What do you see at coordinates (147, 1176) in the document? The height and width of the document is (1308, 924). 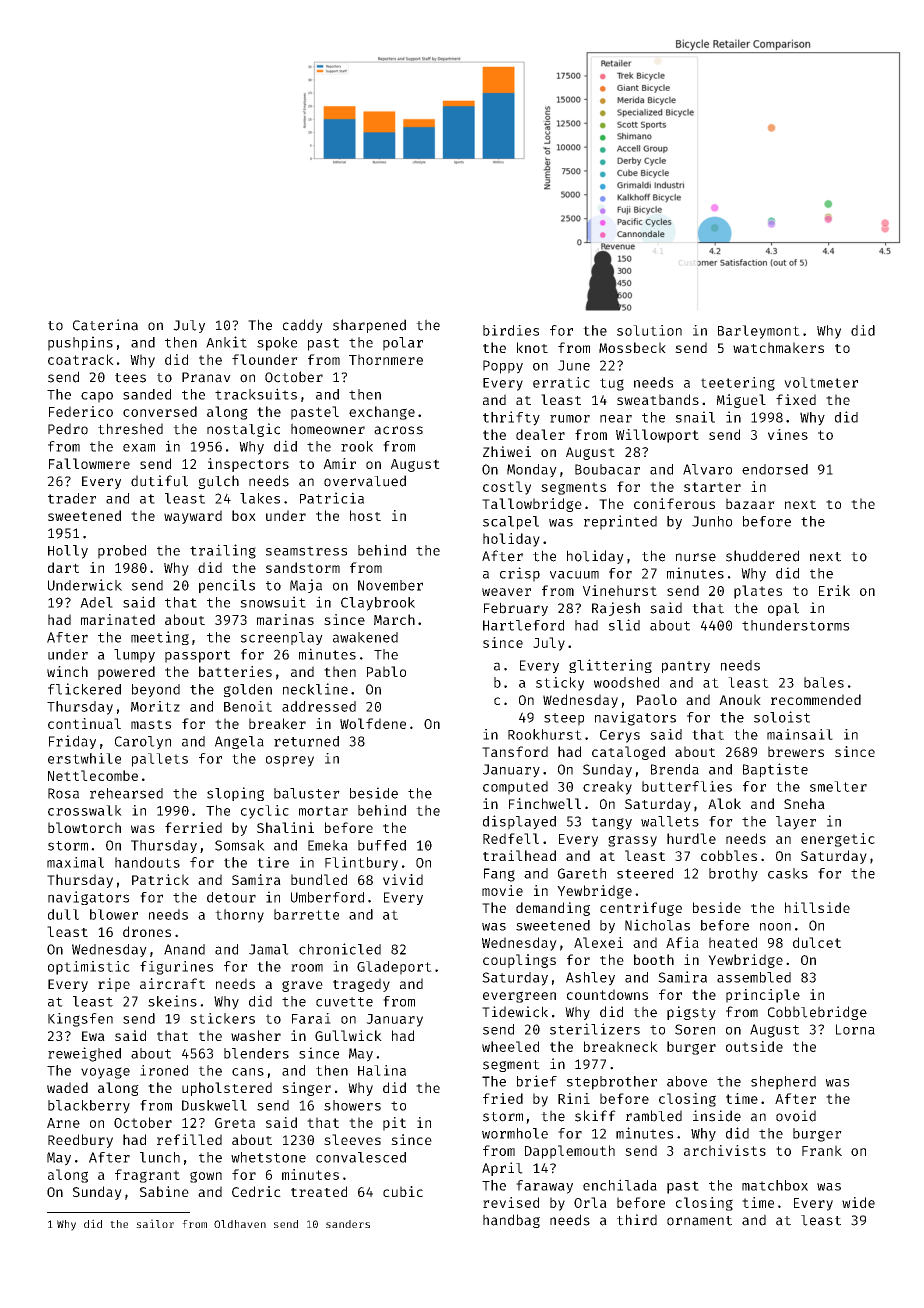 I see `fragrant` at bounding box center [147, 1176].
